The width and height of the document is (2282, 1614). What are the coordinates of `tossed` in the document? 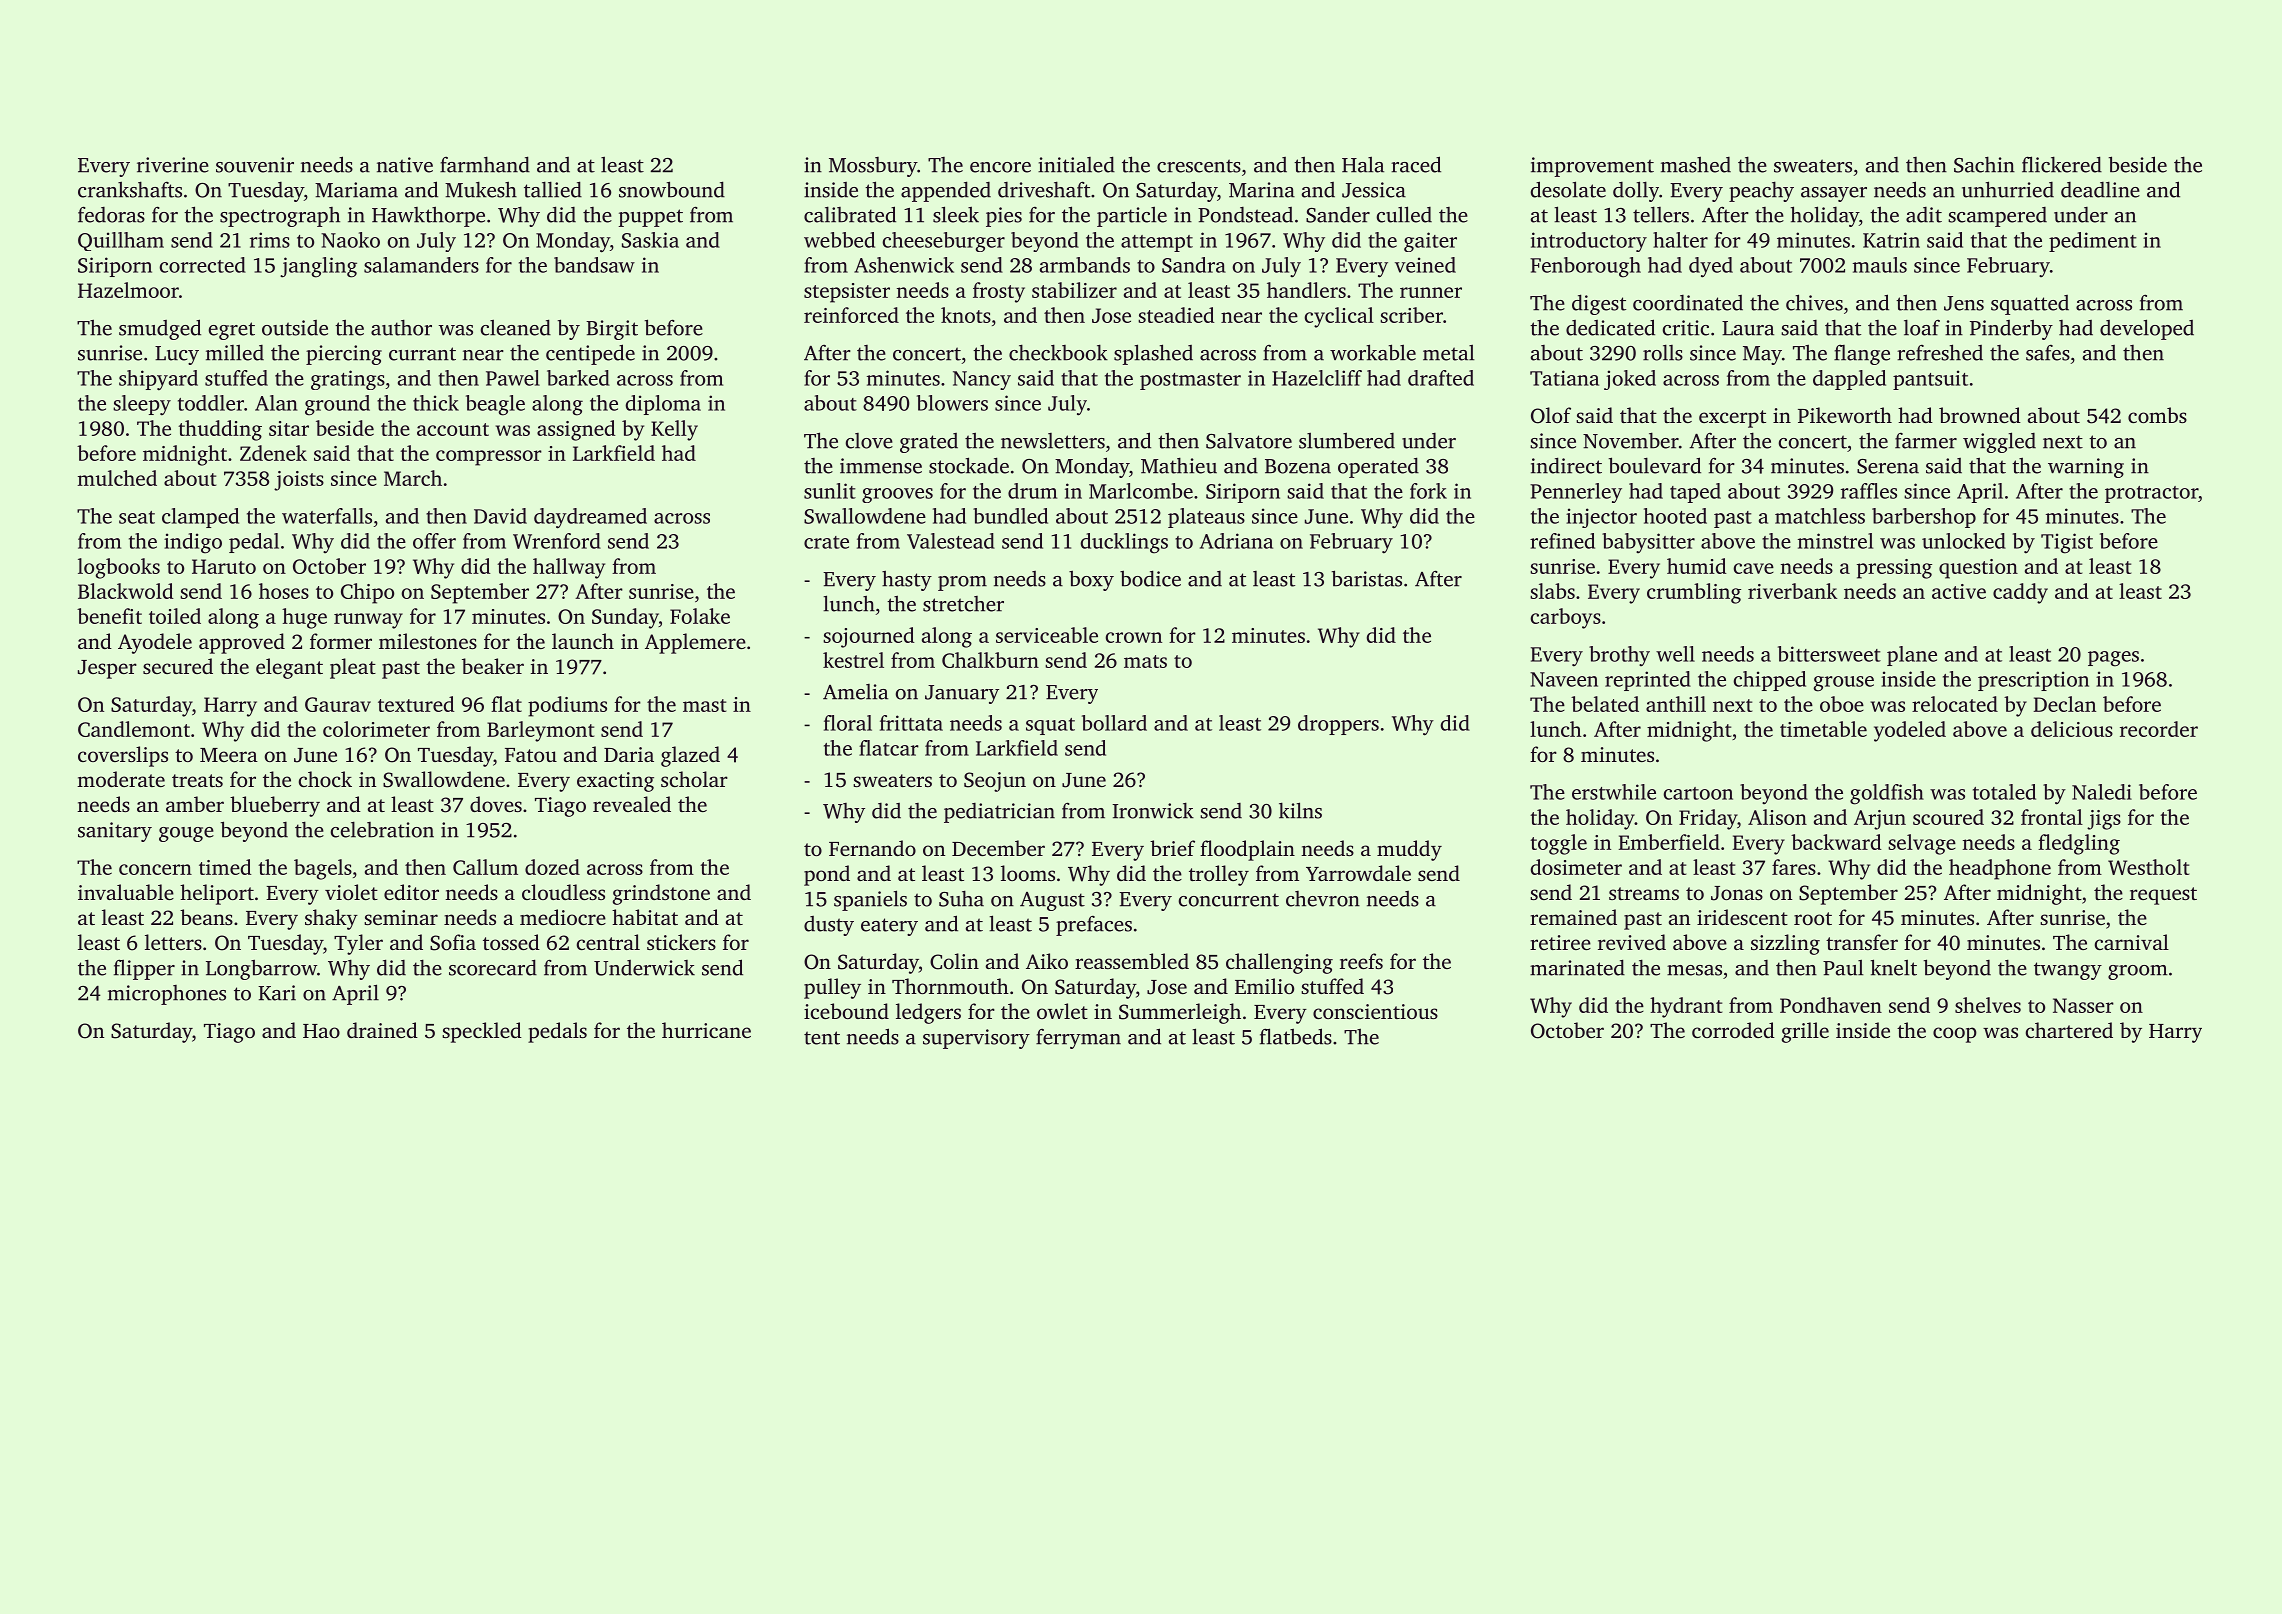 It's located at (511, 942).
